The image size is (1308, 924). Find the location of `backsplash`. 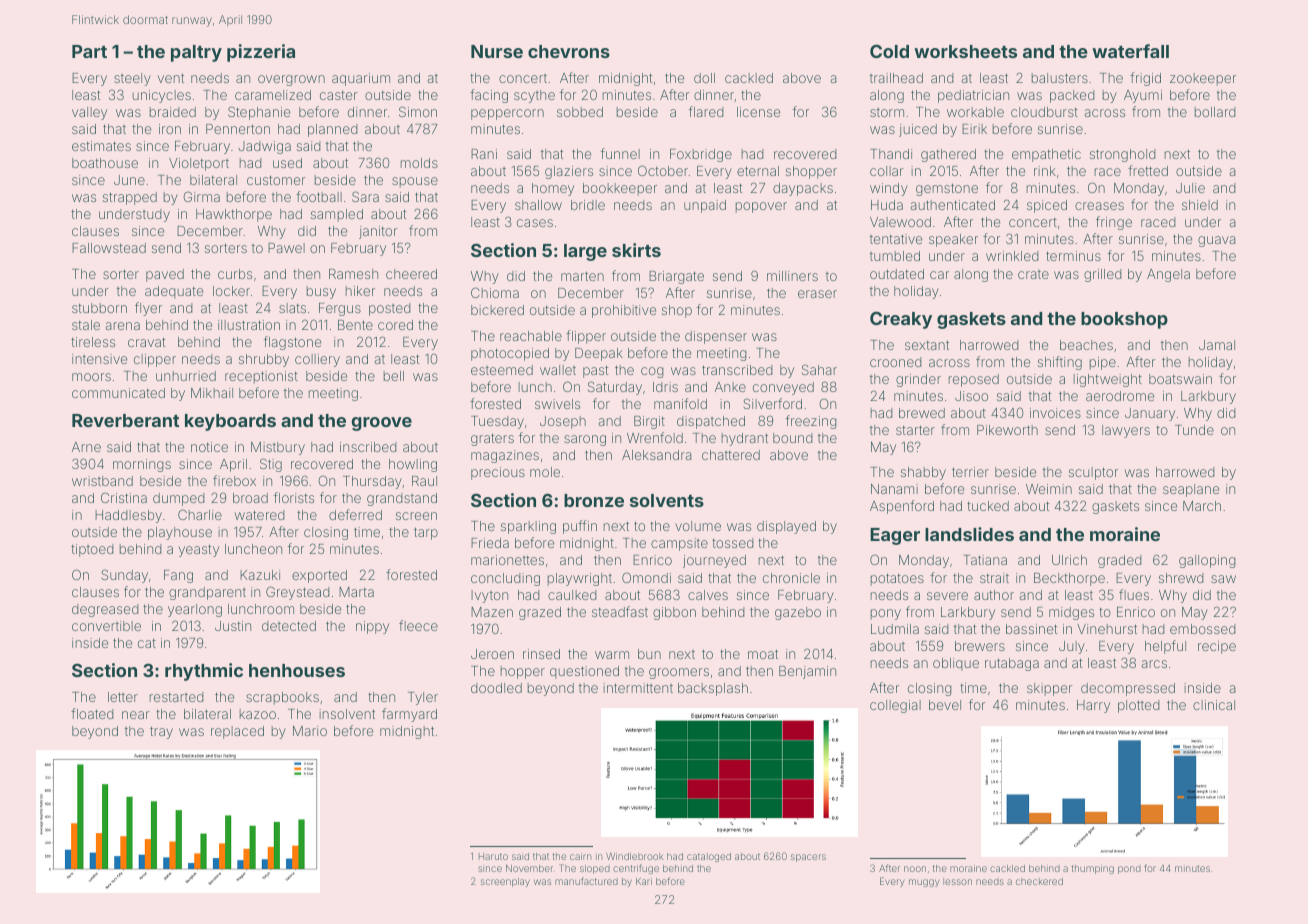

backsplash is located at coordinates (713, 689).
